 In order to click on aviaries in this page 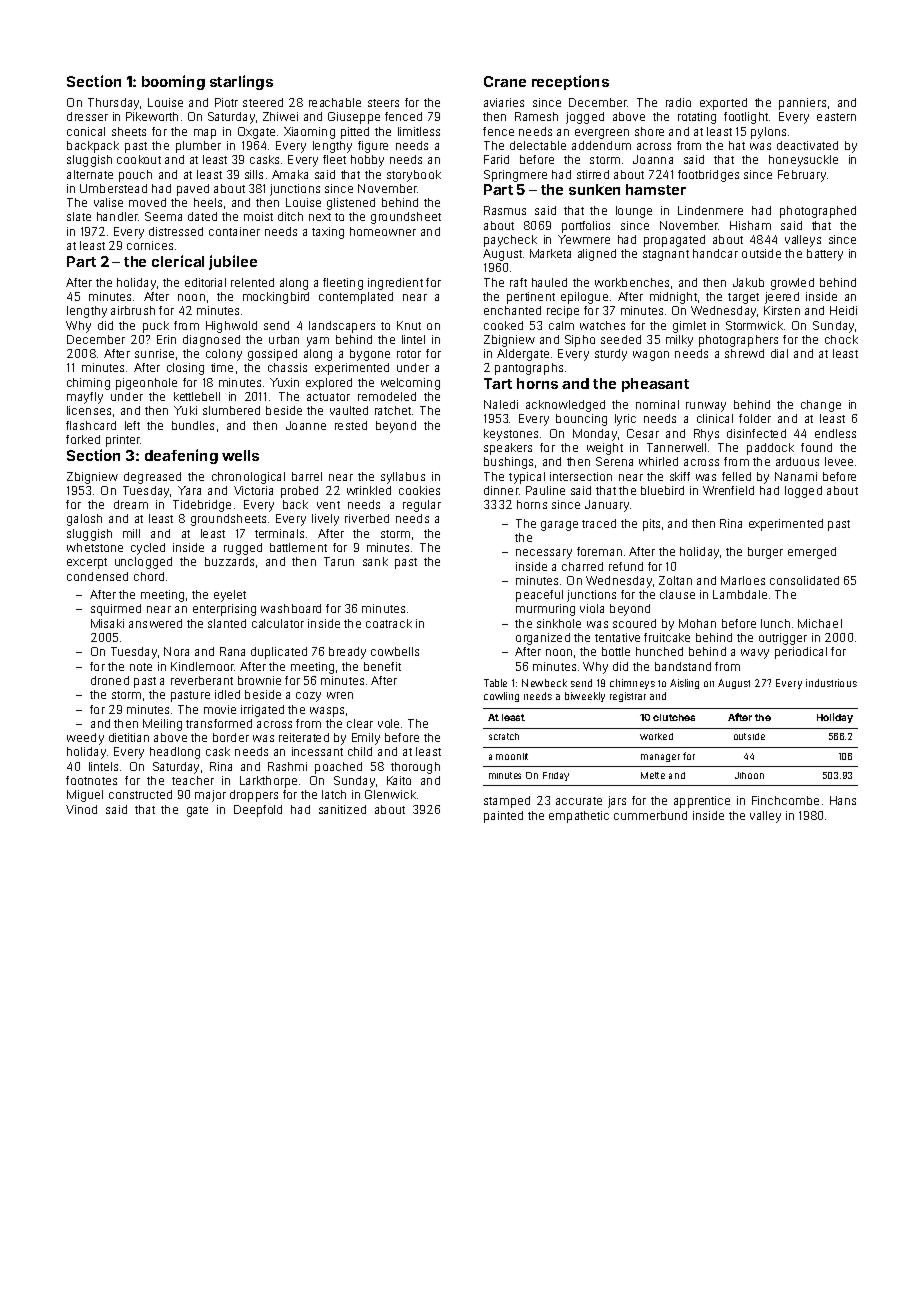, I will do `click(504, 102)`.
